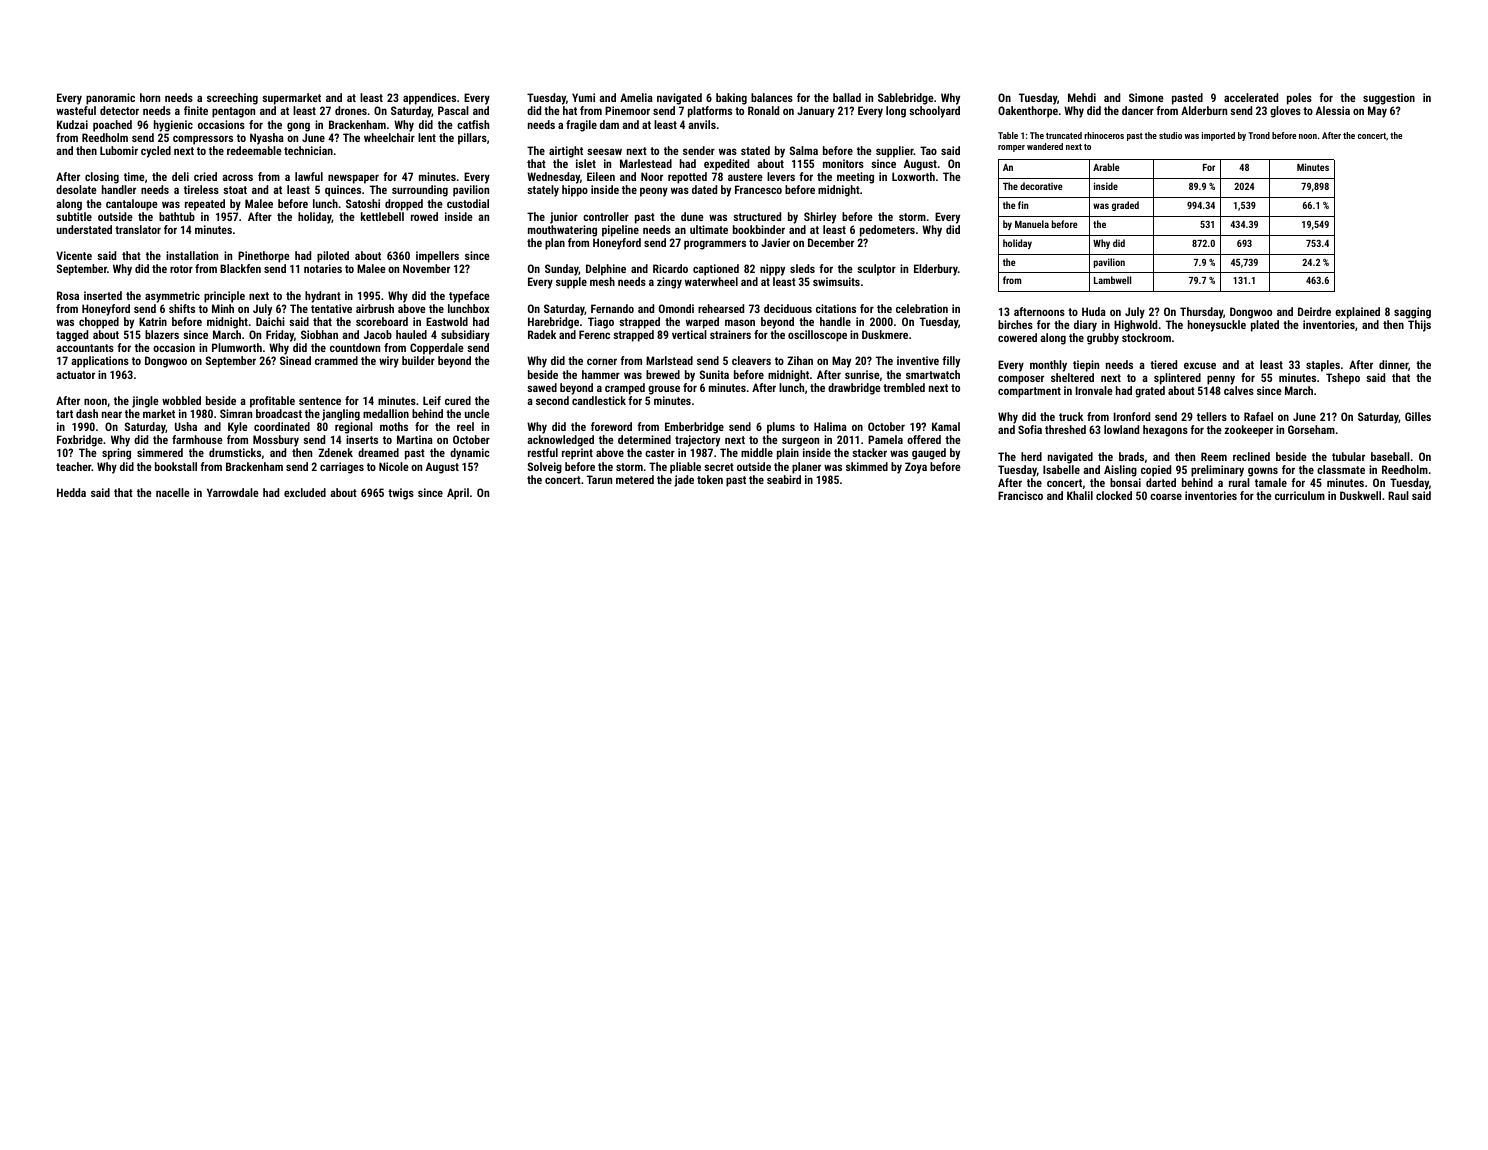  What do you see at coordinates (928, 150) in the page?
I see `Tao` at bounding box center [928, 150].
